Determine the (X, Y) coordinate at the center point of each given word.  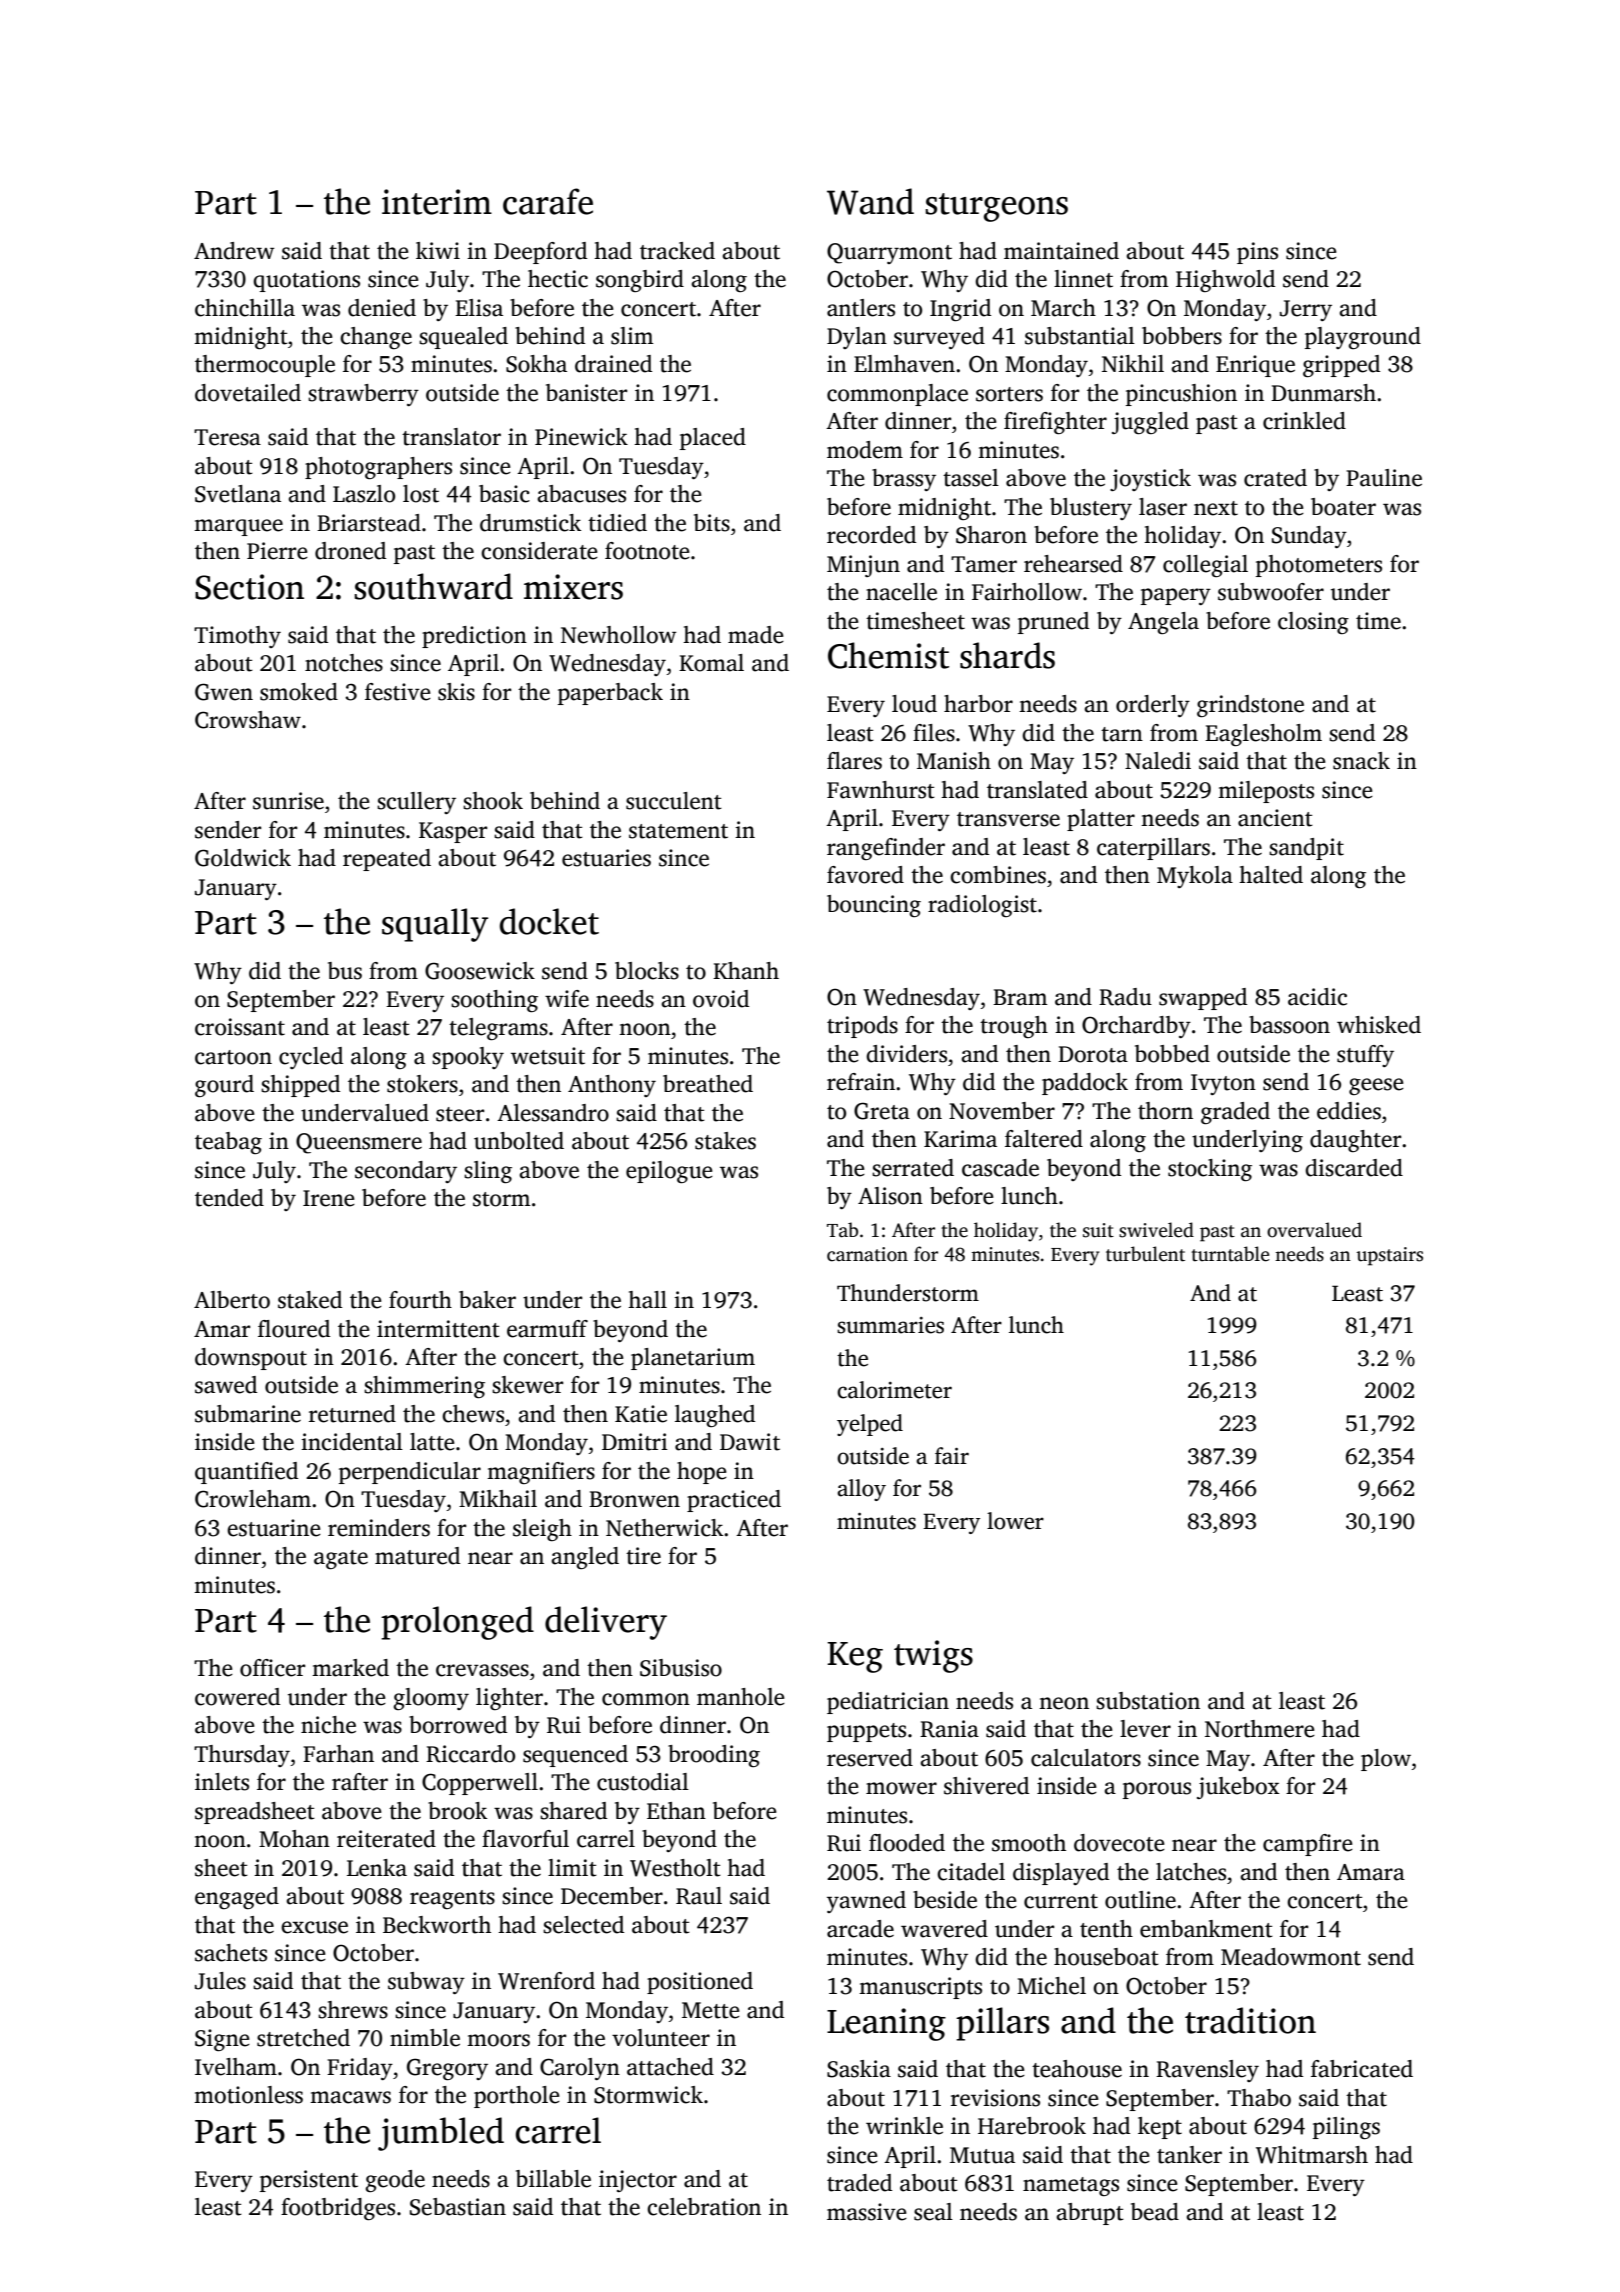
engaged (237, 1898)
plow (1386, 1760)
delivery (606, 1623)
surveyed (939, 338)
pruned (1053, 623)
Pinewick (581, 437)
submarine (248, 1414)
